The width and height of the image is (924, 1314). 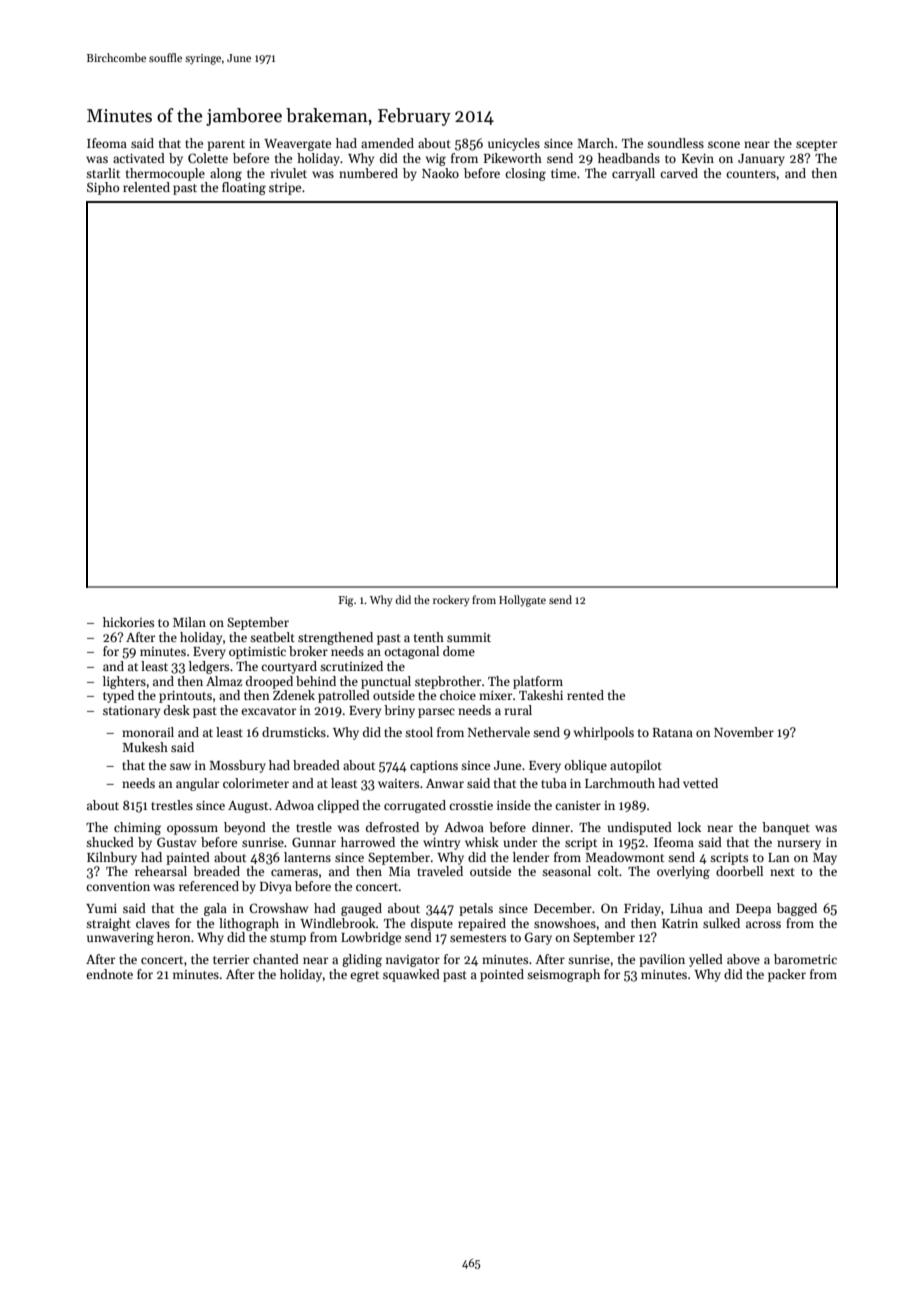 I want to click on Sipho, so click(x=103, y=188).
